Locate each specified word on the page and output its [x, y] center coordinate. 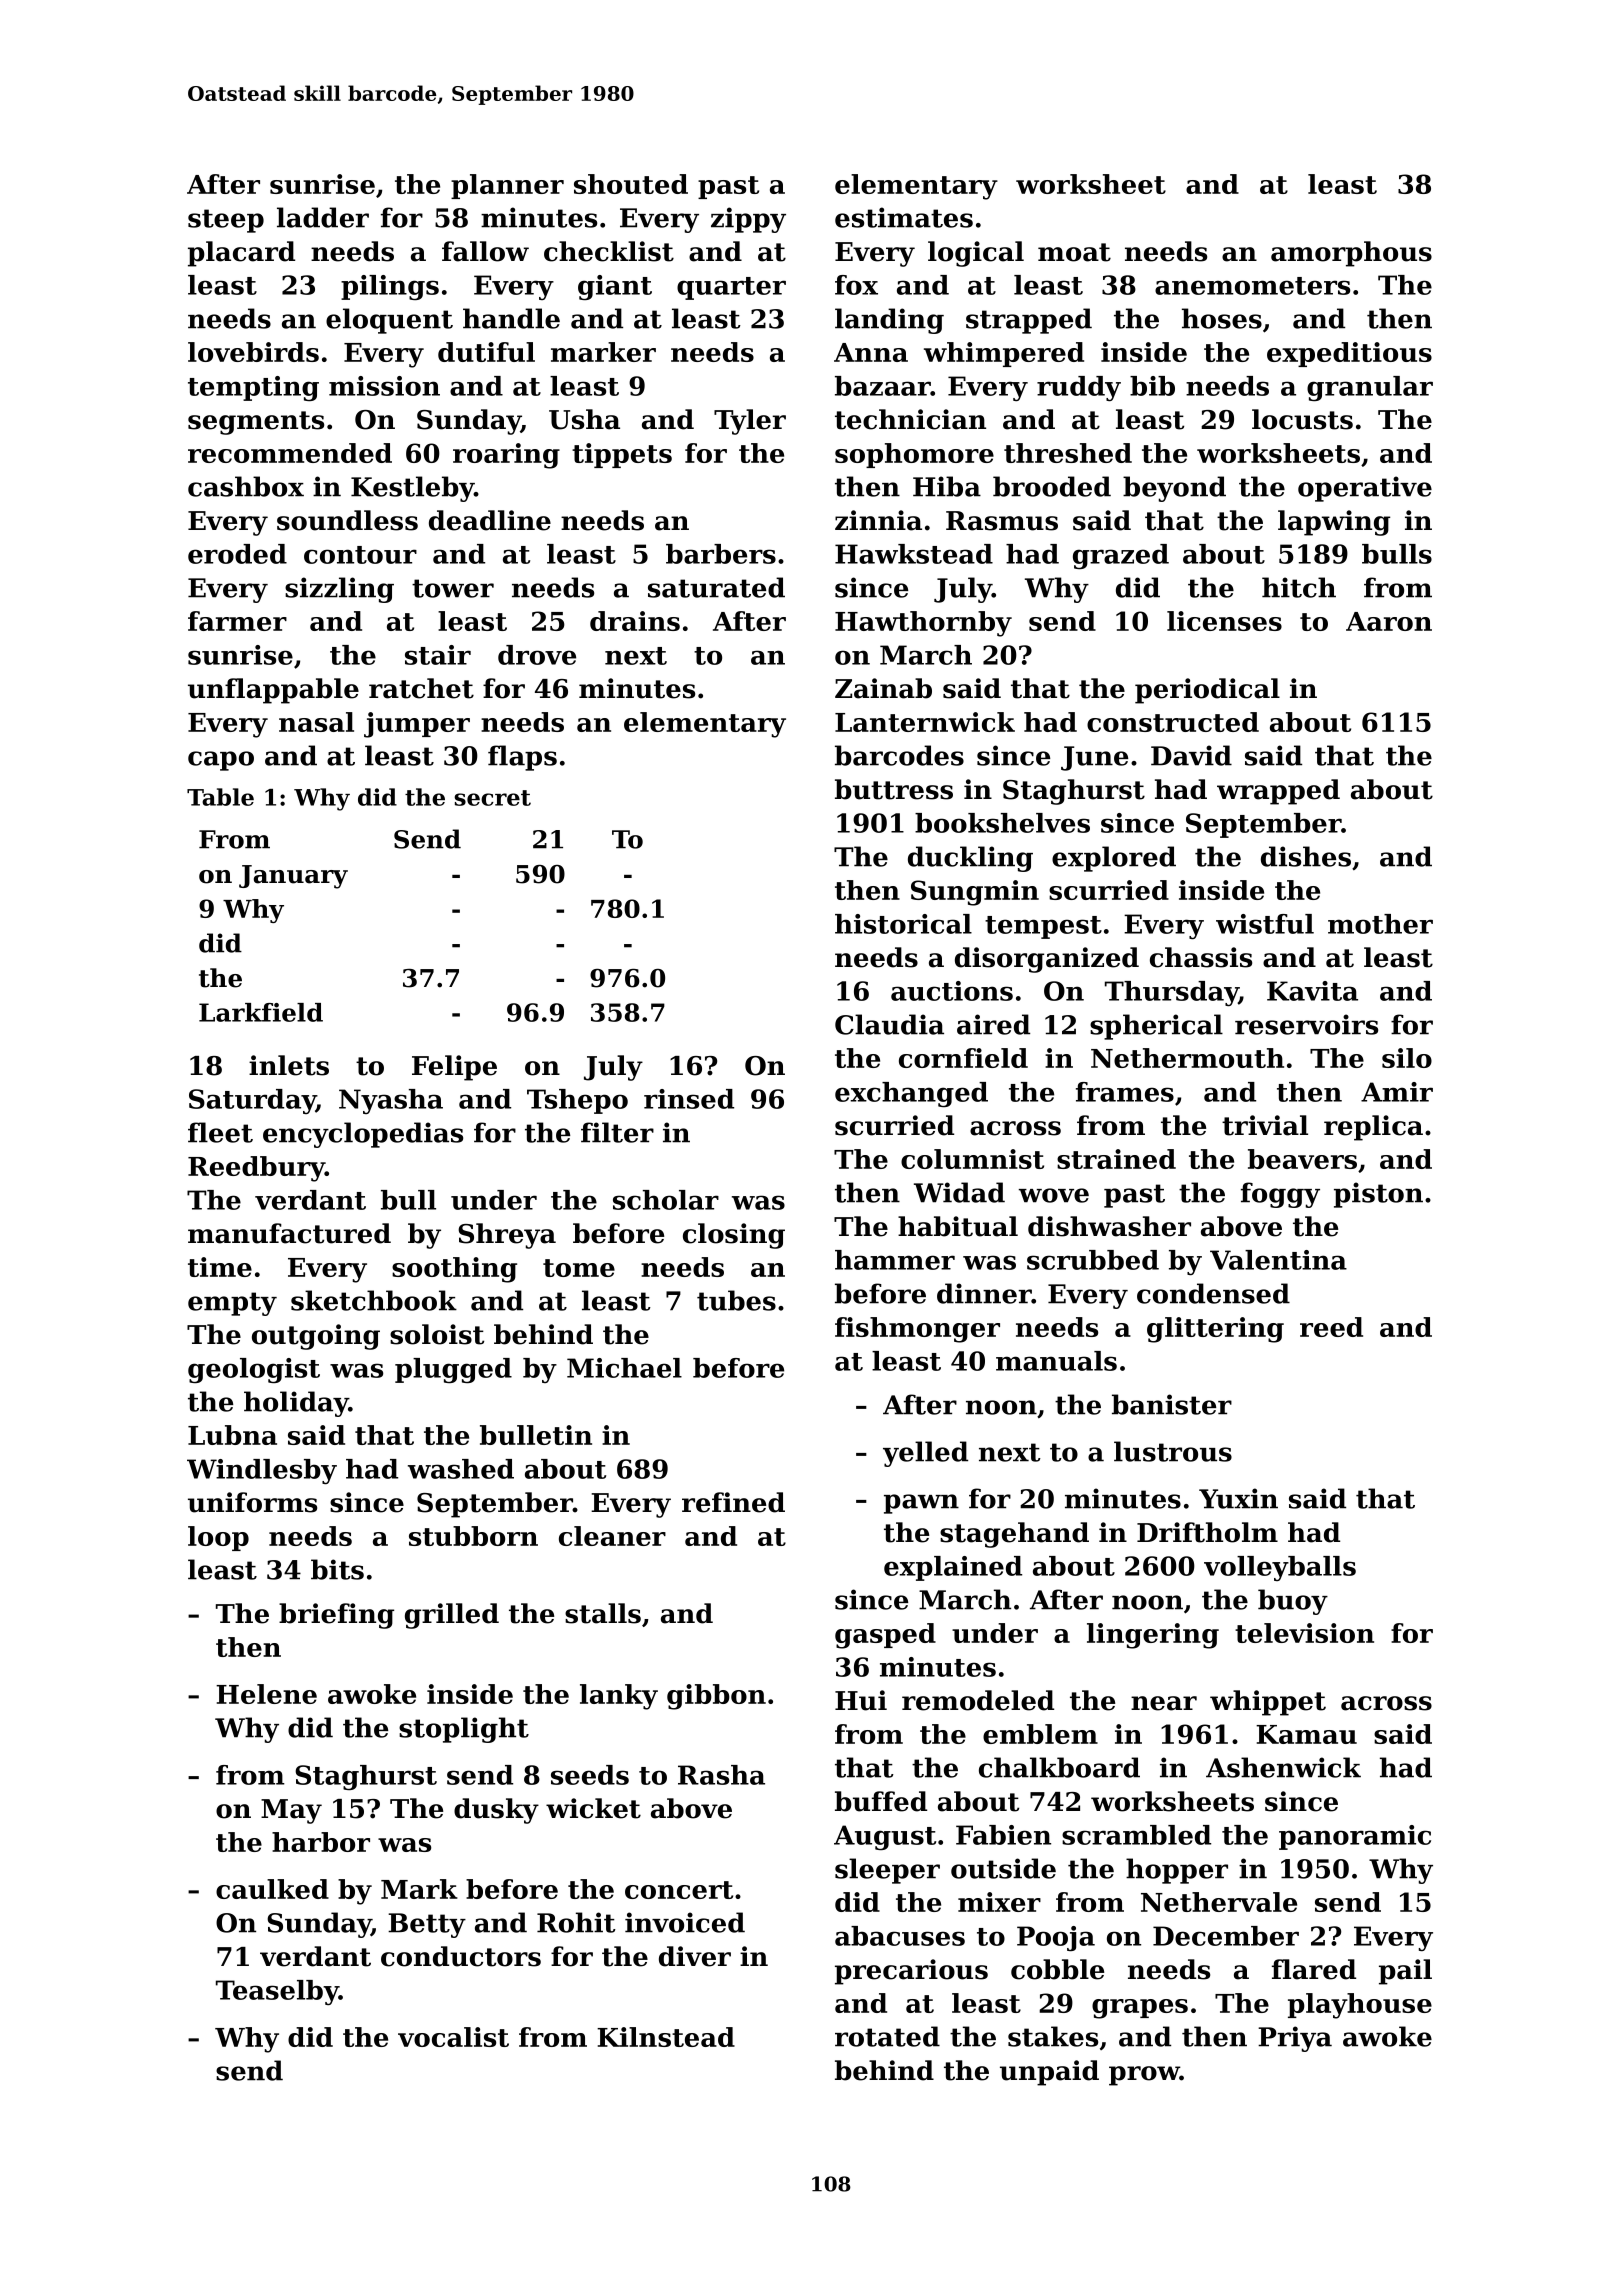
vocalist [453, 2037]
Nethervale [1219, 1902]
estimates [904, 217]
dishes [1306, 856]
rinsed [689, 1099]
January [293, 877]
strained [1116, 1159]
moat [1074, 252]
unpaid [1049, 2073]
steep [226, 221]
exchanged [911, 1094]
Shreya [507, 1236]
